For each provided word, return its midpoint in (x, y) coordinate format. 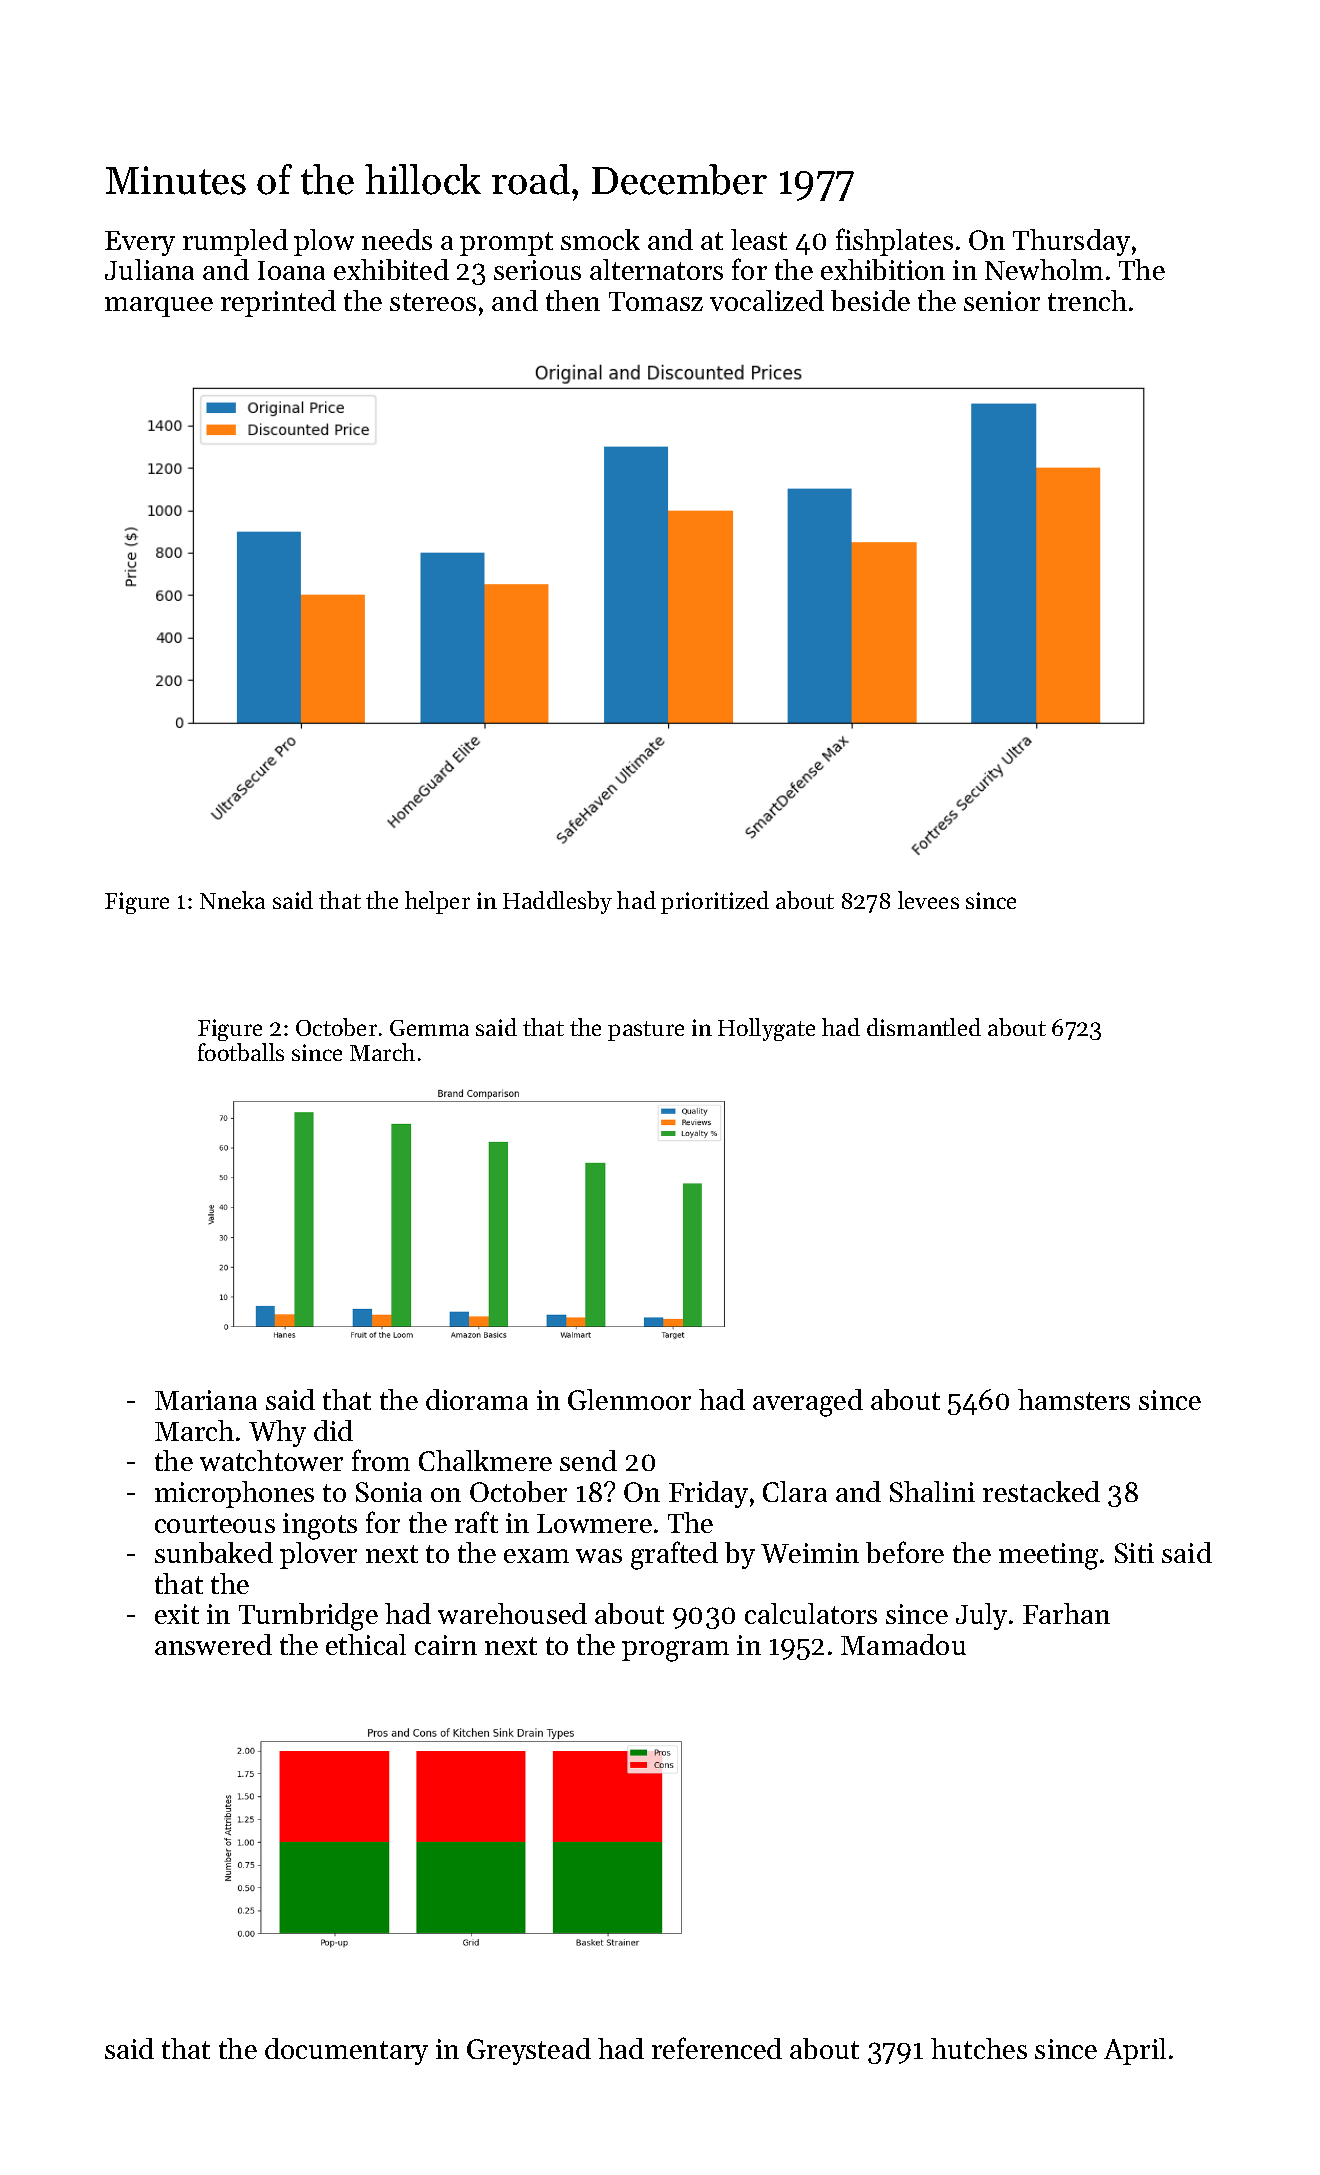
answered (213, 1644)
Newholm (1044, 269)
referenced (717, 2048)
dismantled (924, 1027)
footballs (241, 1052)
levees (928, 900)
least (759, 239)
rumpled (235, 242)
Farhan (1066, 1613)
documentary (346, 2051)
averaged (808, 1403)
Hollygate (766, 1029)
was (599, 1556)
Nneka (232, 900)
